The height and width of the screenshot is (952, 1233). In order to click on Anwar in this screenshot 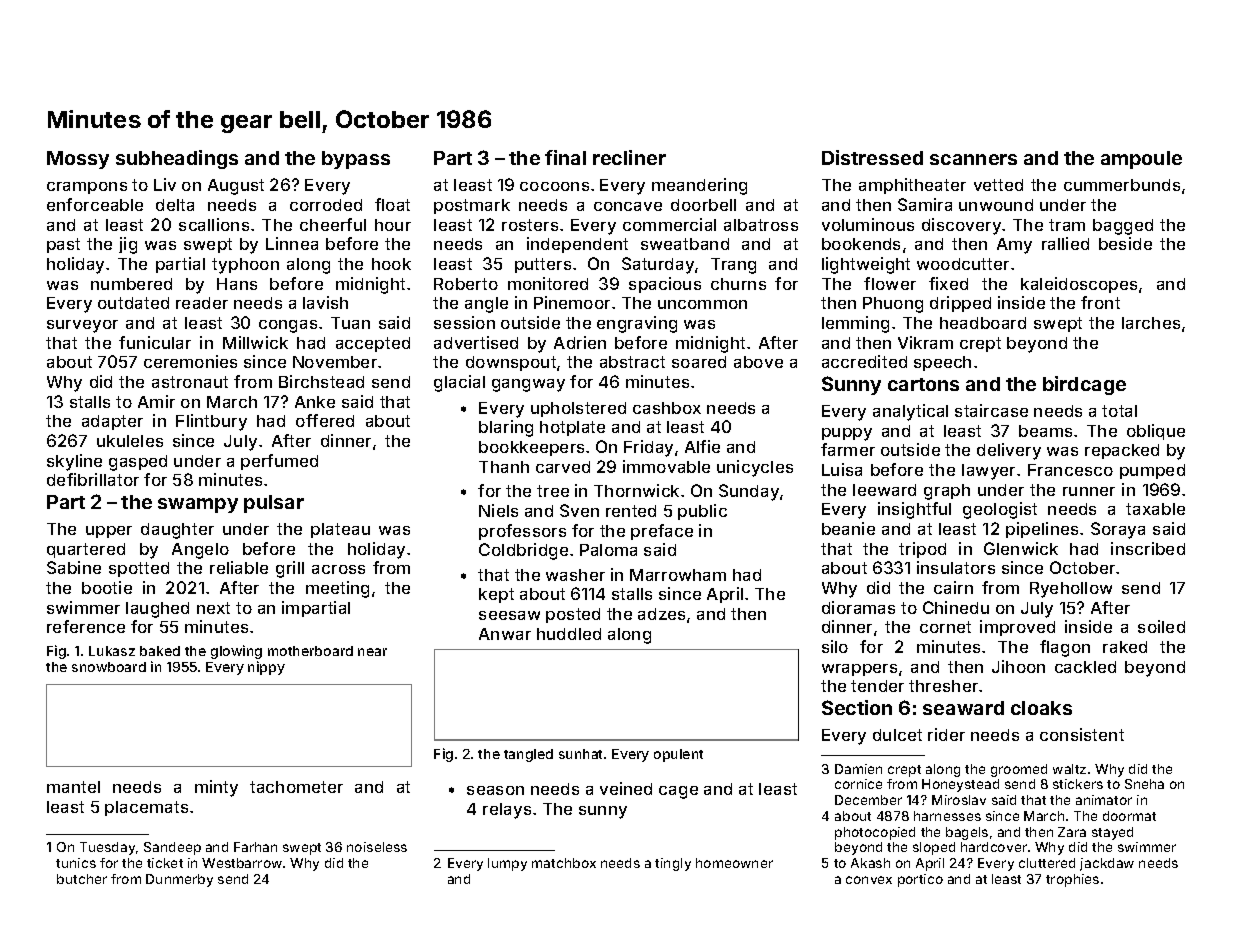, I will do `click(505, 634)`.
